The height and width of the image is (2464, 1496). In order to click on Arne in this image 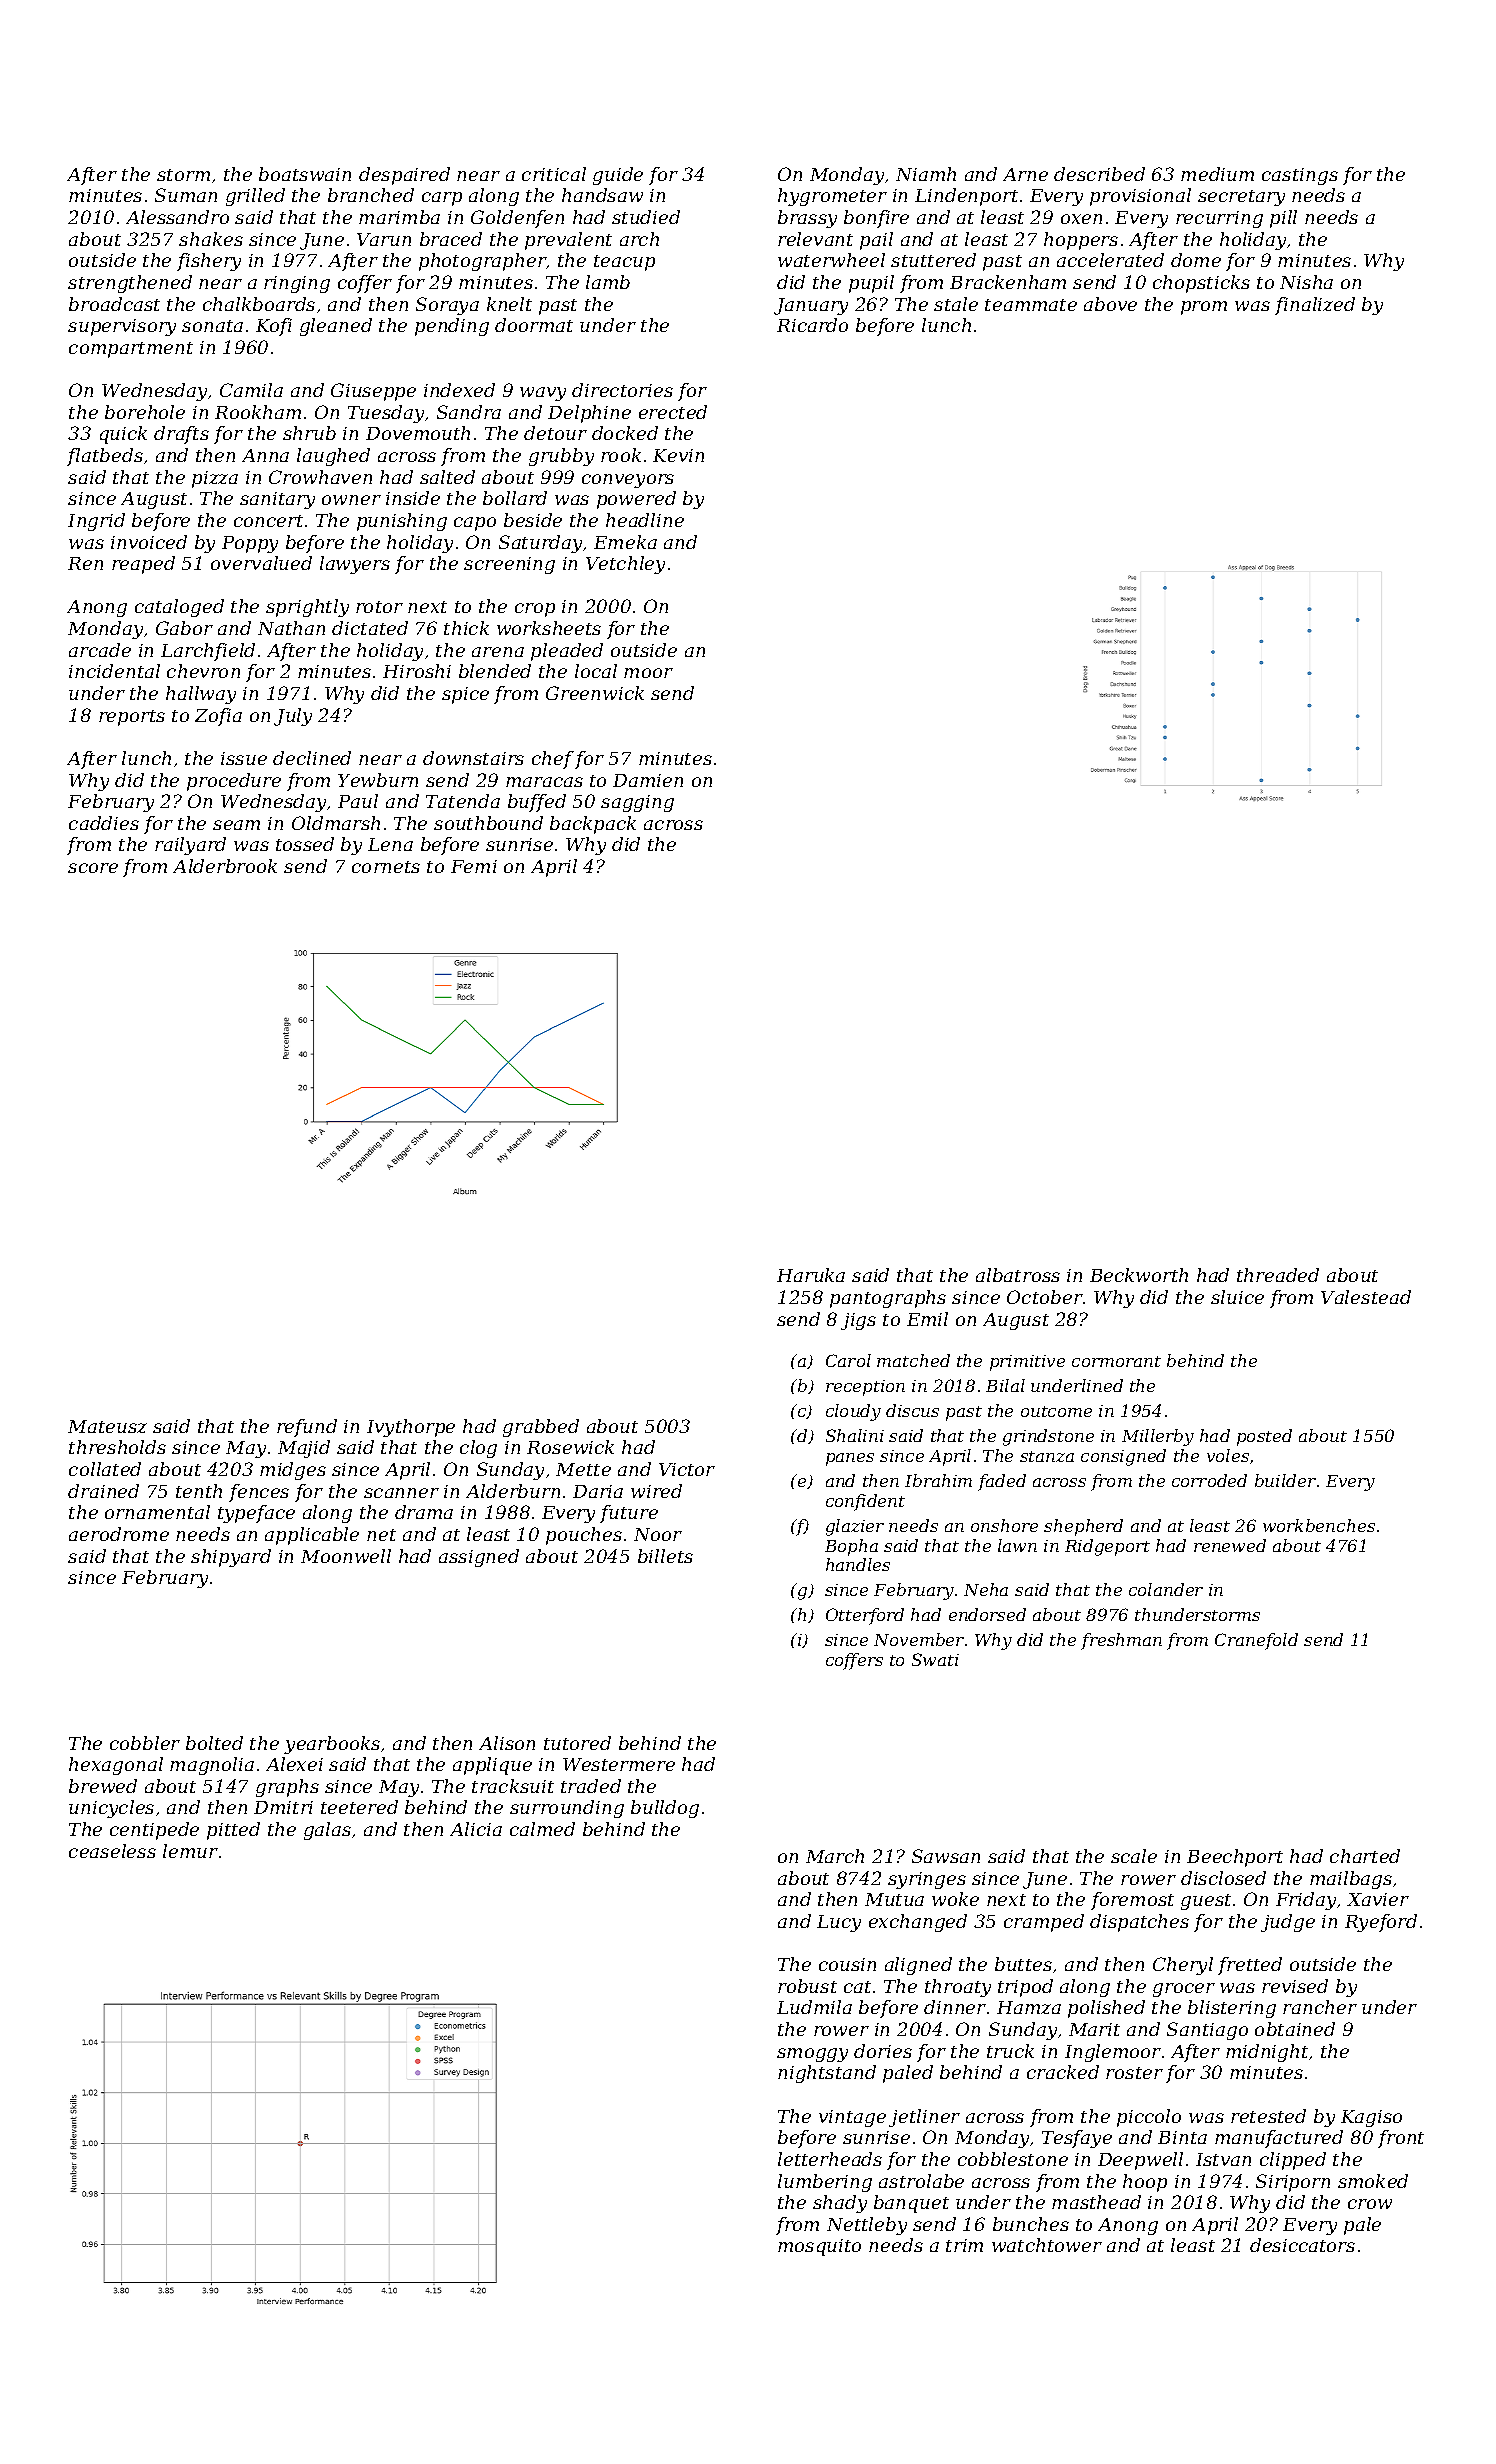, I will do `click(1025, 174)`.
